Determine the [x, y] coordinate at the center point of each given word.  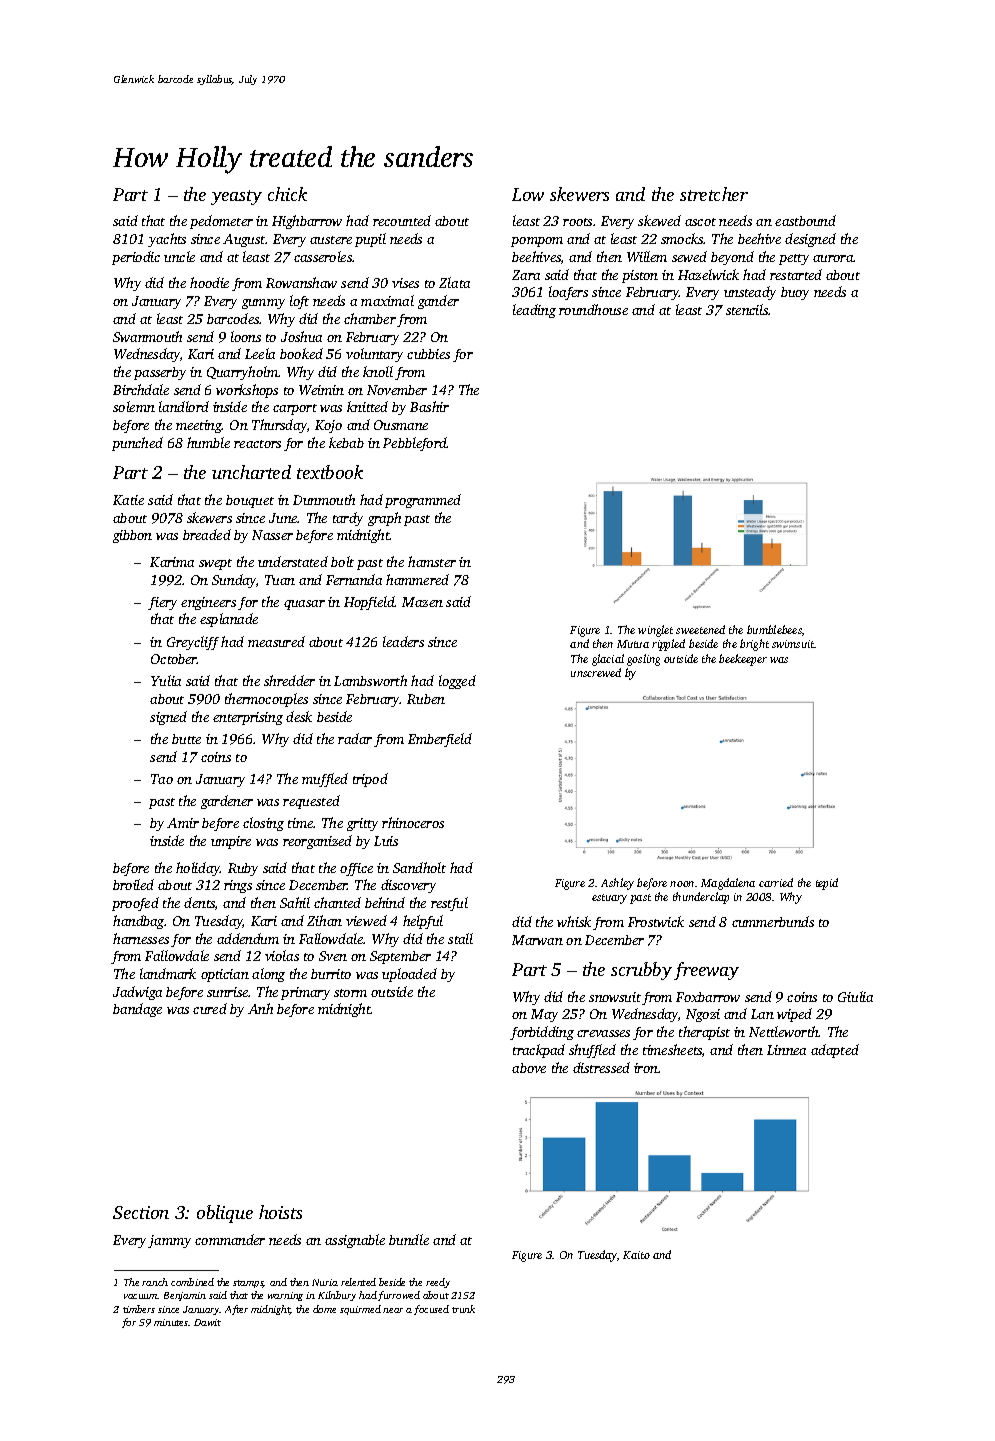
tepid [827, 884]
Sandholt [419, 867]
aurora [833, 258]
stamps [248, 1284]
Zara [526, 275]
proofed [135, 904]
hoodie [209, 282]
